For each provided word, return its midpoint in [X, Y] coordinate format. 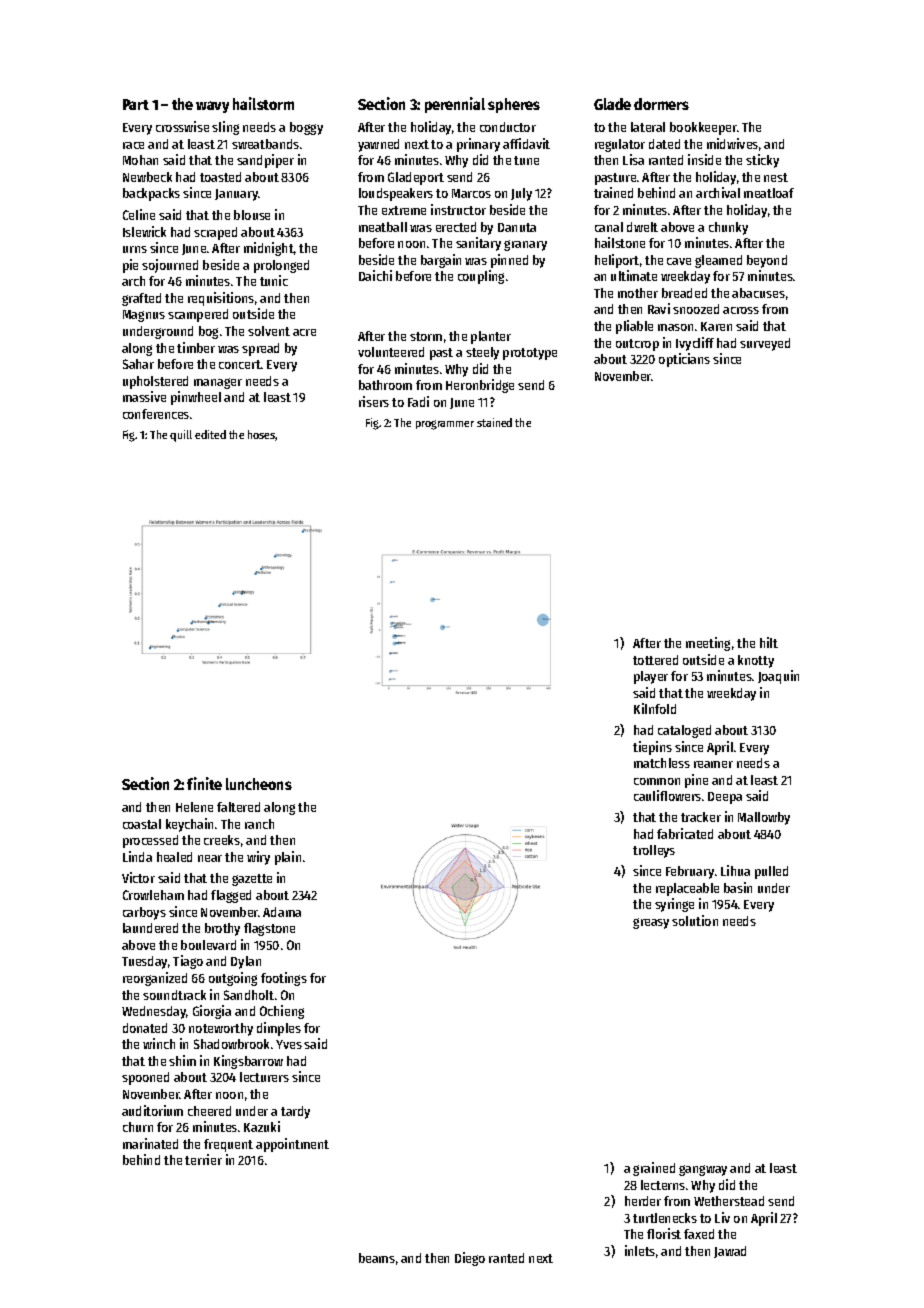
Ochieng [282, 1012]
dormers [661, 104]
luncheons [259, 784]
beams [377, 1258]
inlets [640, 1250]
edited [210, 434]
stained [494, 422]
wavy [212, 107]
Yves [289, 1044]
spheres [514, 105]
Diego [470, 1259]
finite [204, 783]
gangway [703, 1170]
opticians [684, 360]
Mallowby [764, 818]
